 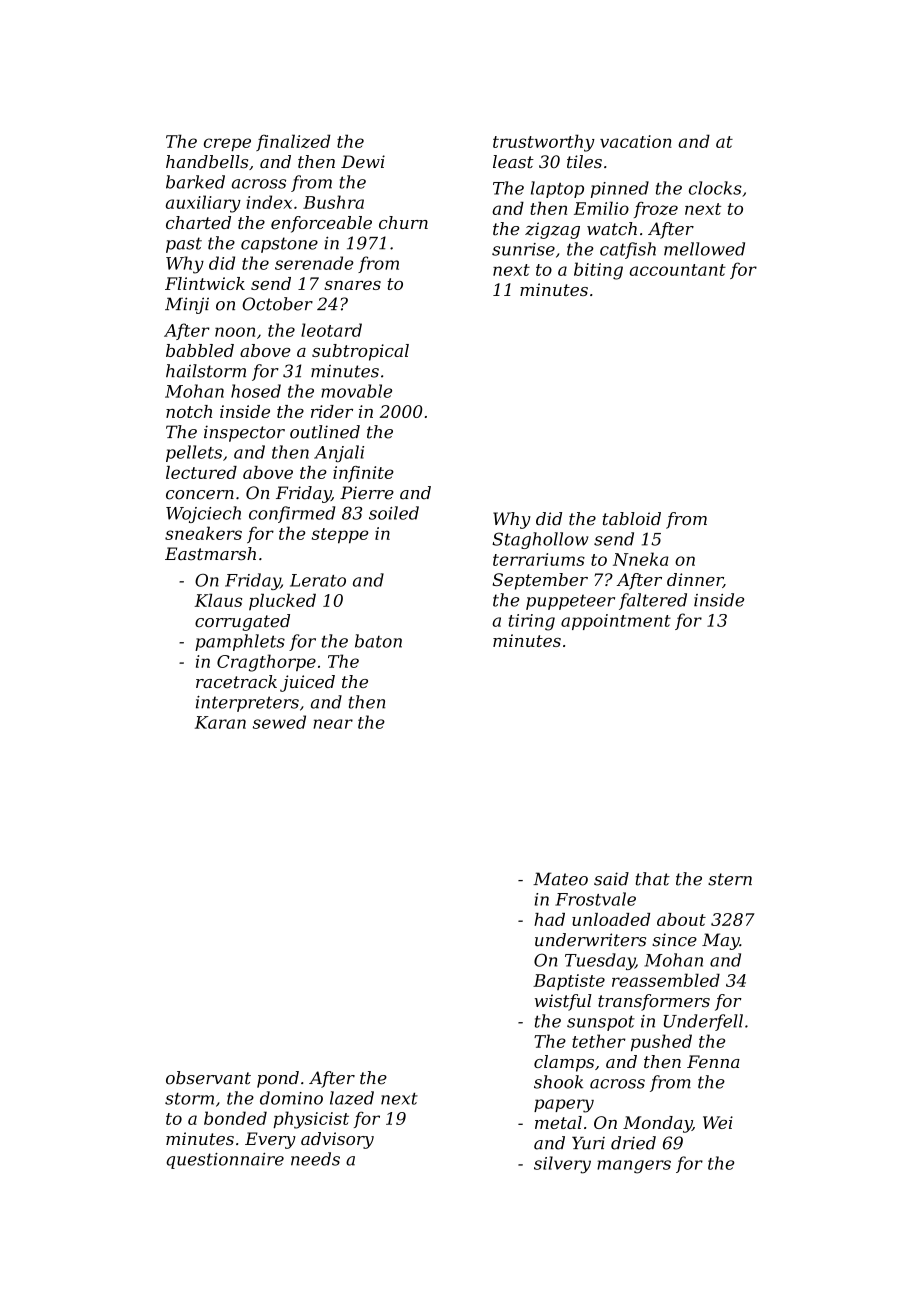 I want to click on clocks, so click(x=715, y=188).
